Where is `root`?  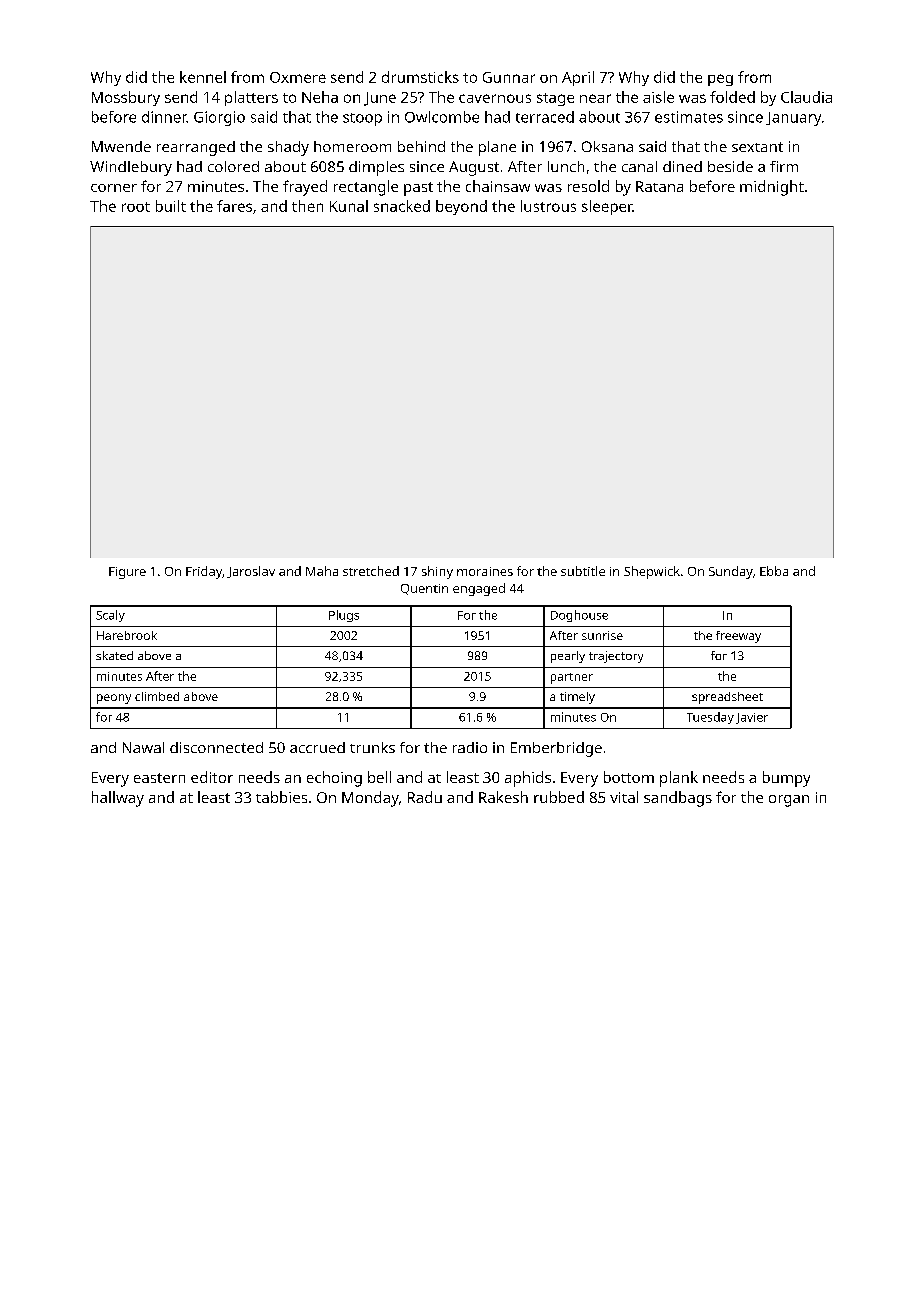
root is located at coordinates (136, 207).
